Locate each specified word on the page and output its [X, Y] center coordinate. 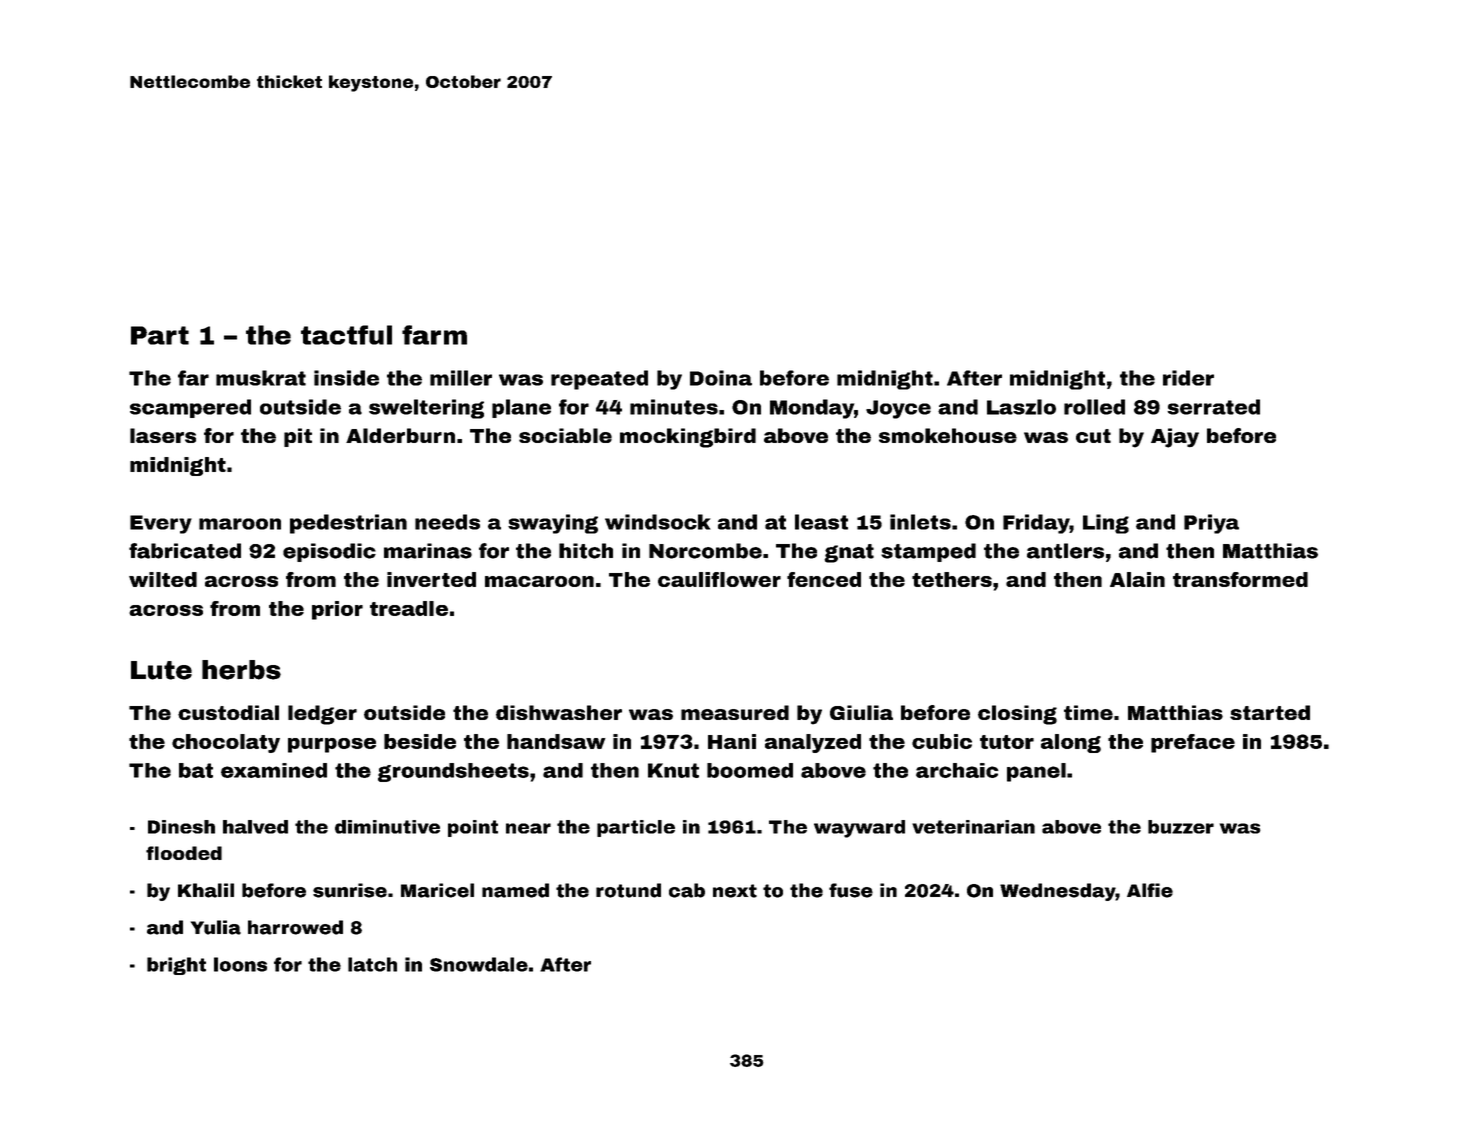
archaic [957, 770]
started [1270, 712]
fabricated [185, 551]
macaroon [539, 581]
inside [346, 378]
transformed [1240, 579]
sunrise [350, 890]
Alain [1137, 579]
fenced [824, 579]
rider [1188, 378]
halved [255, 827]
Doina [721, 378]
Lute [161, 670]
